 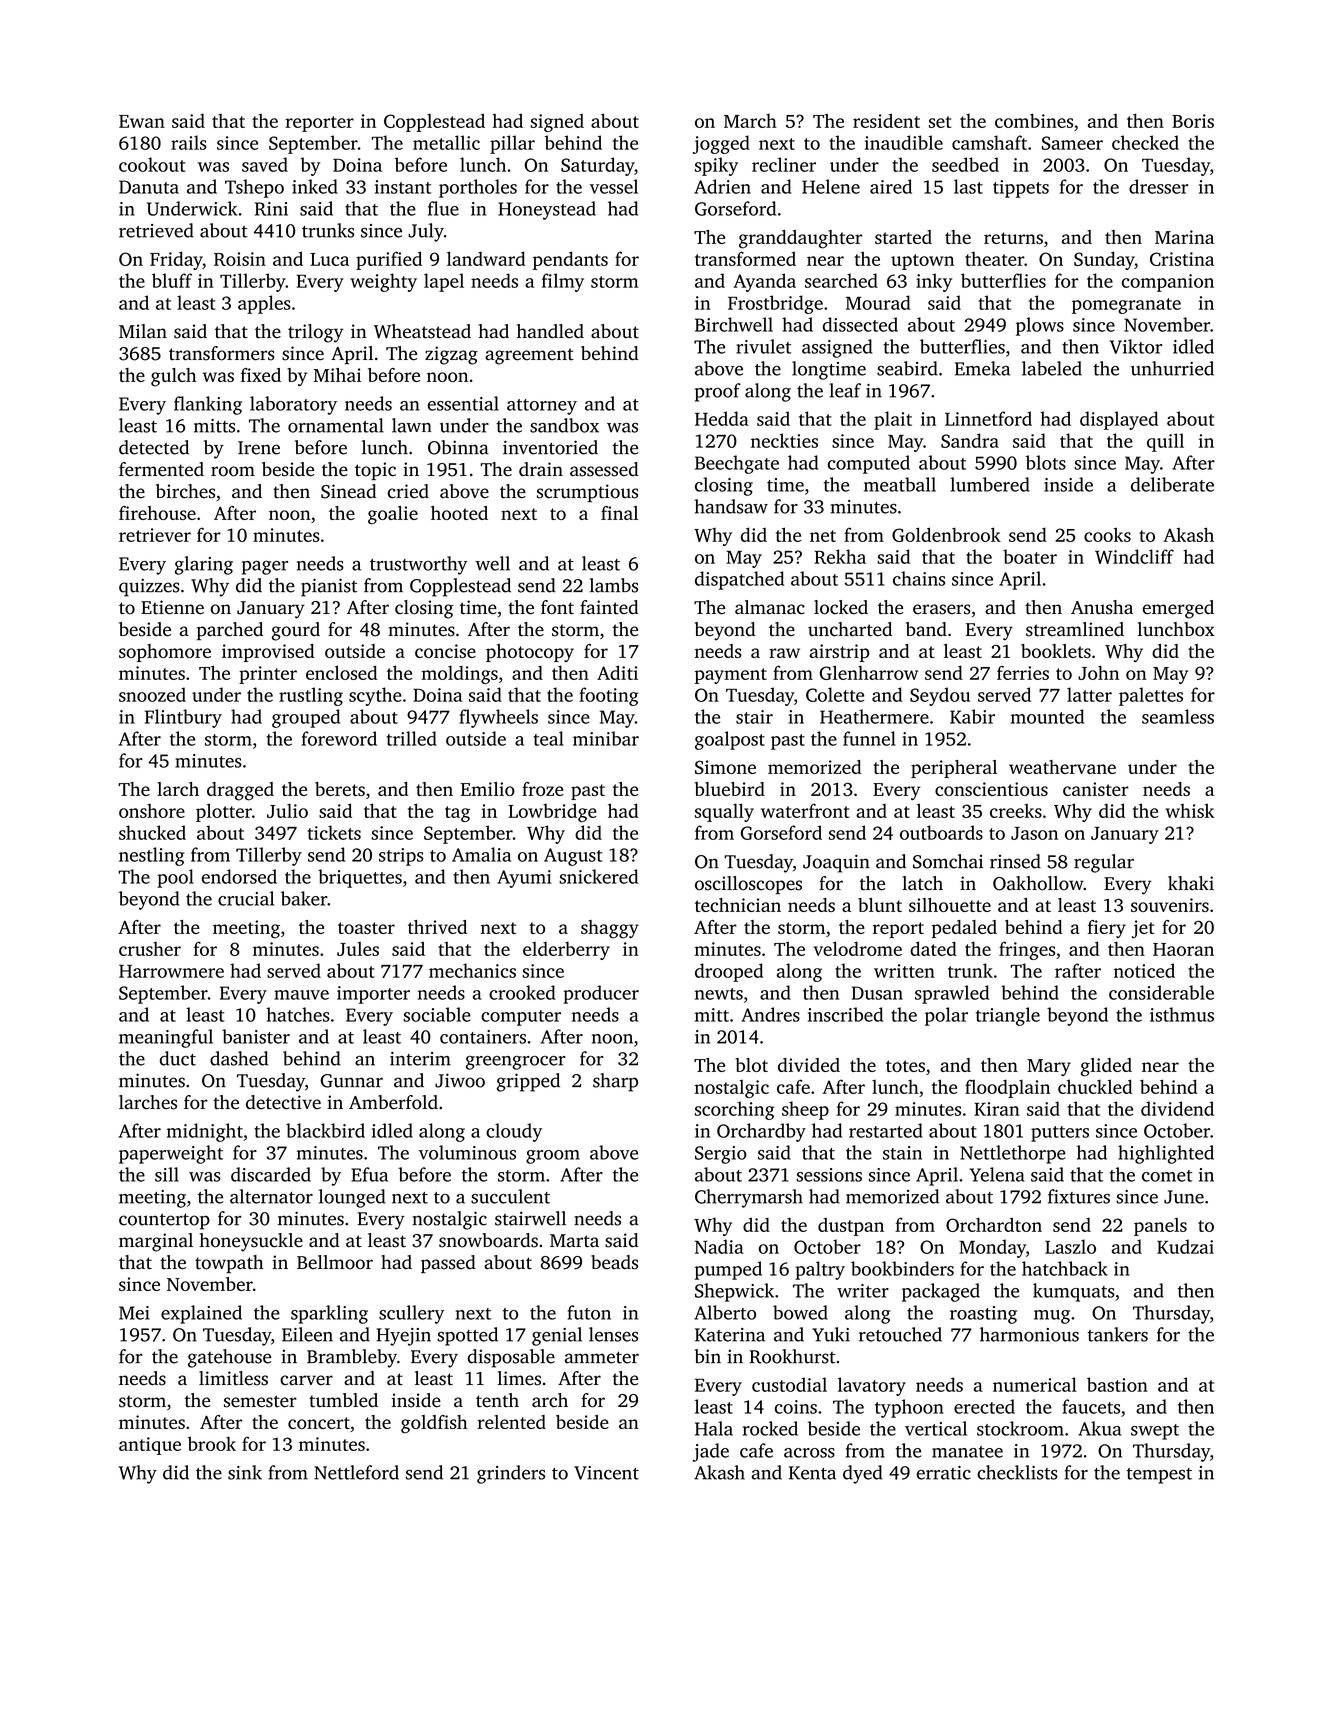 I want to click on companion, so click(x=1168, y=283).
